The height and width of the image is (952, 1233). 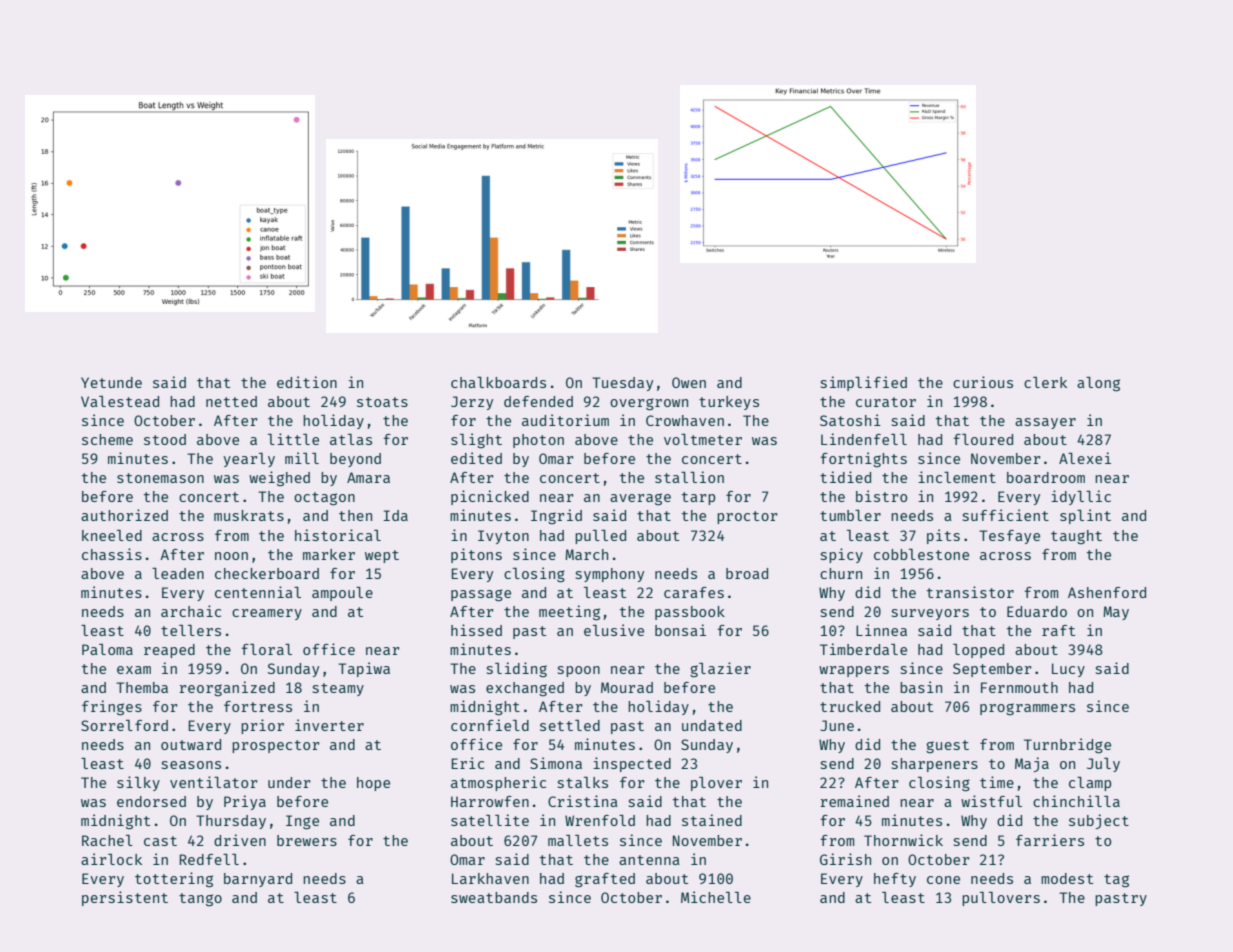 I want to click on Michelle, so click(x=716, y=897).
